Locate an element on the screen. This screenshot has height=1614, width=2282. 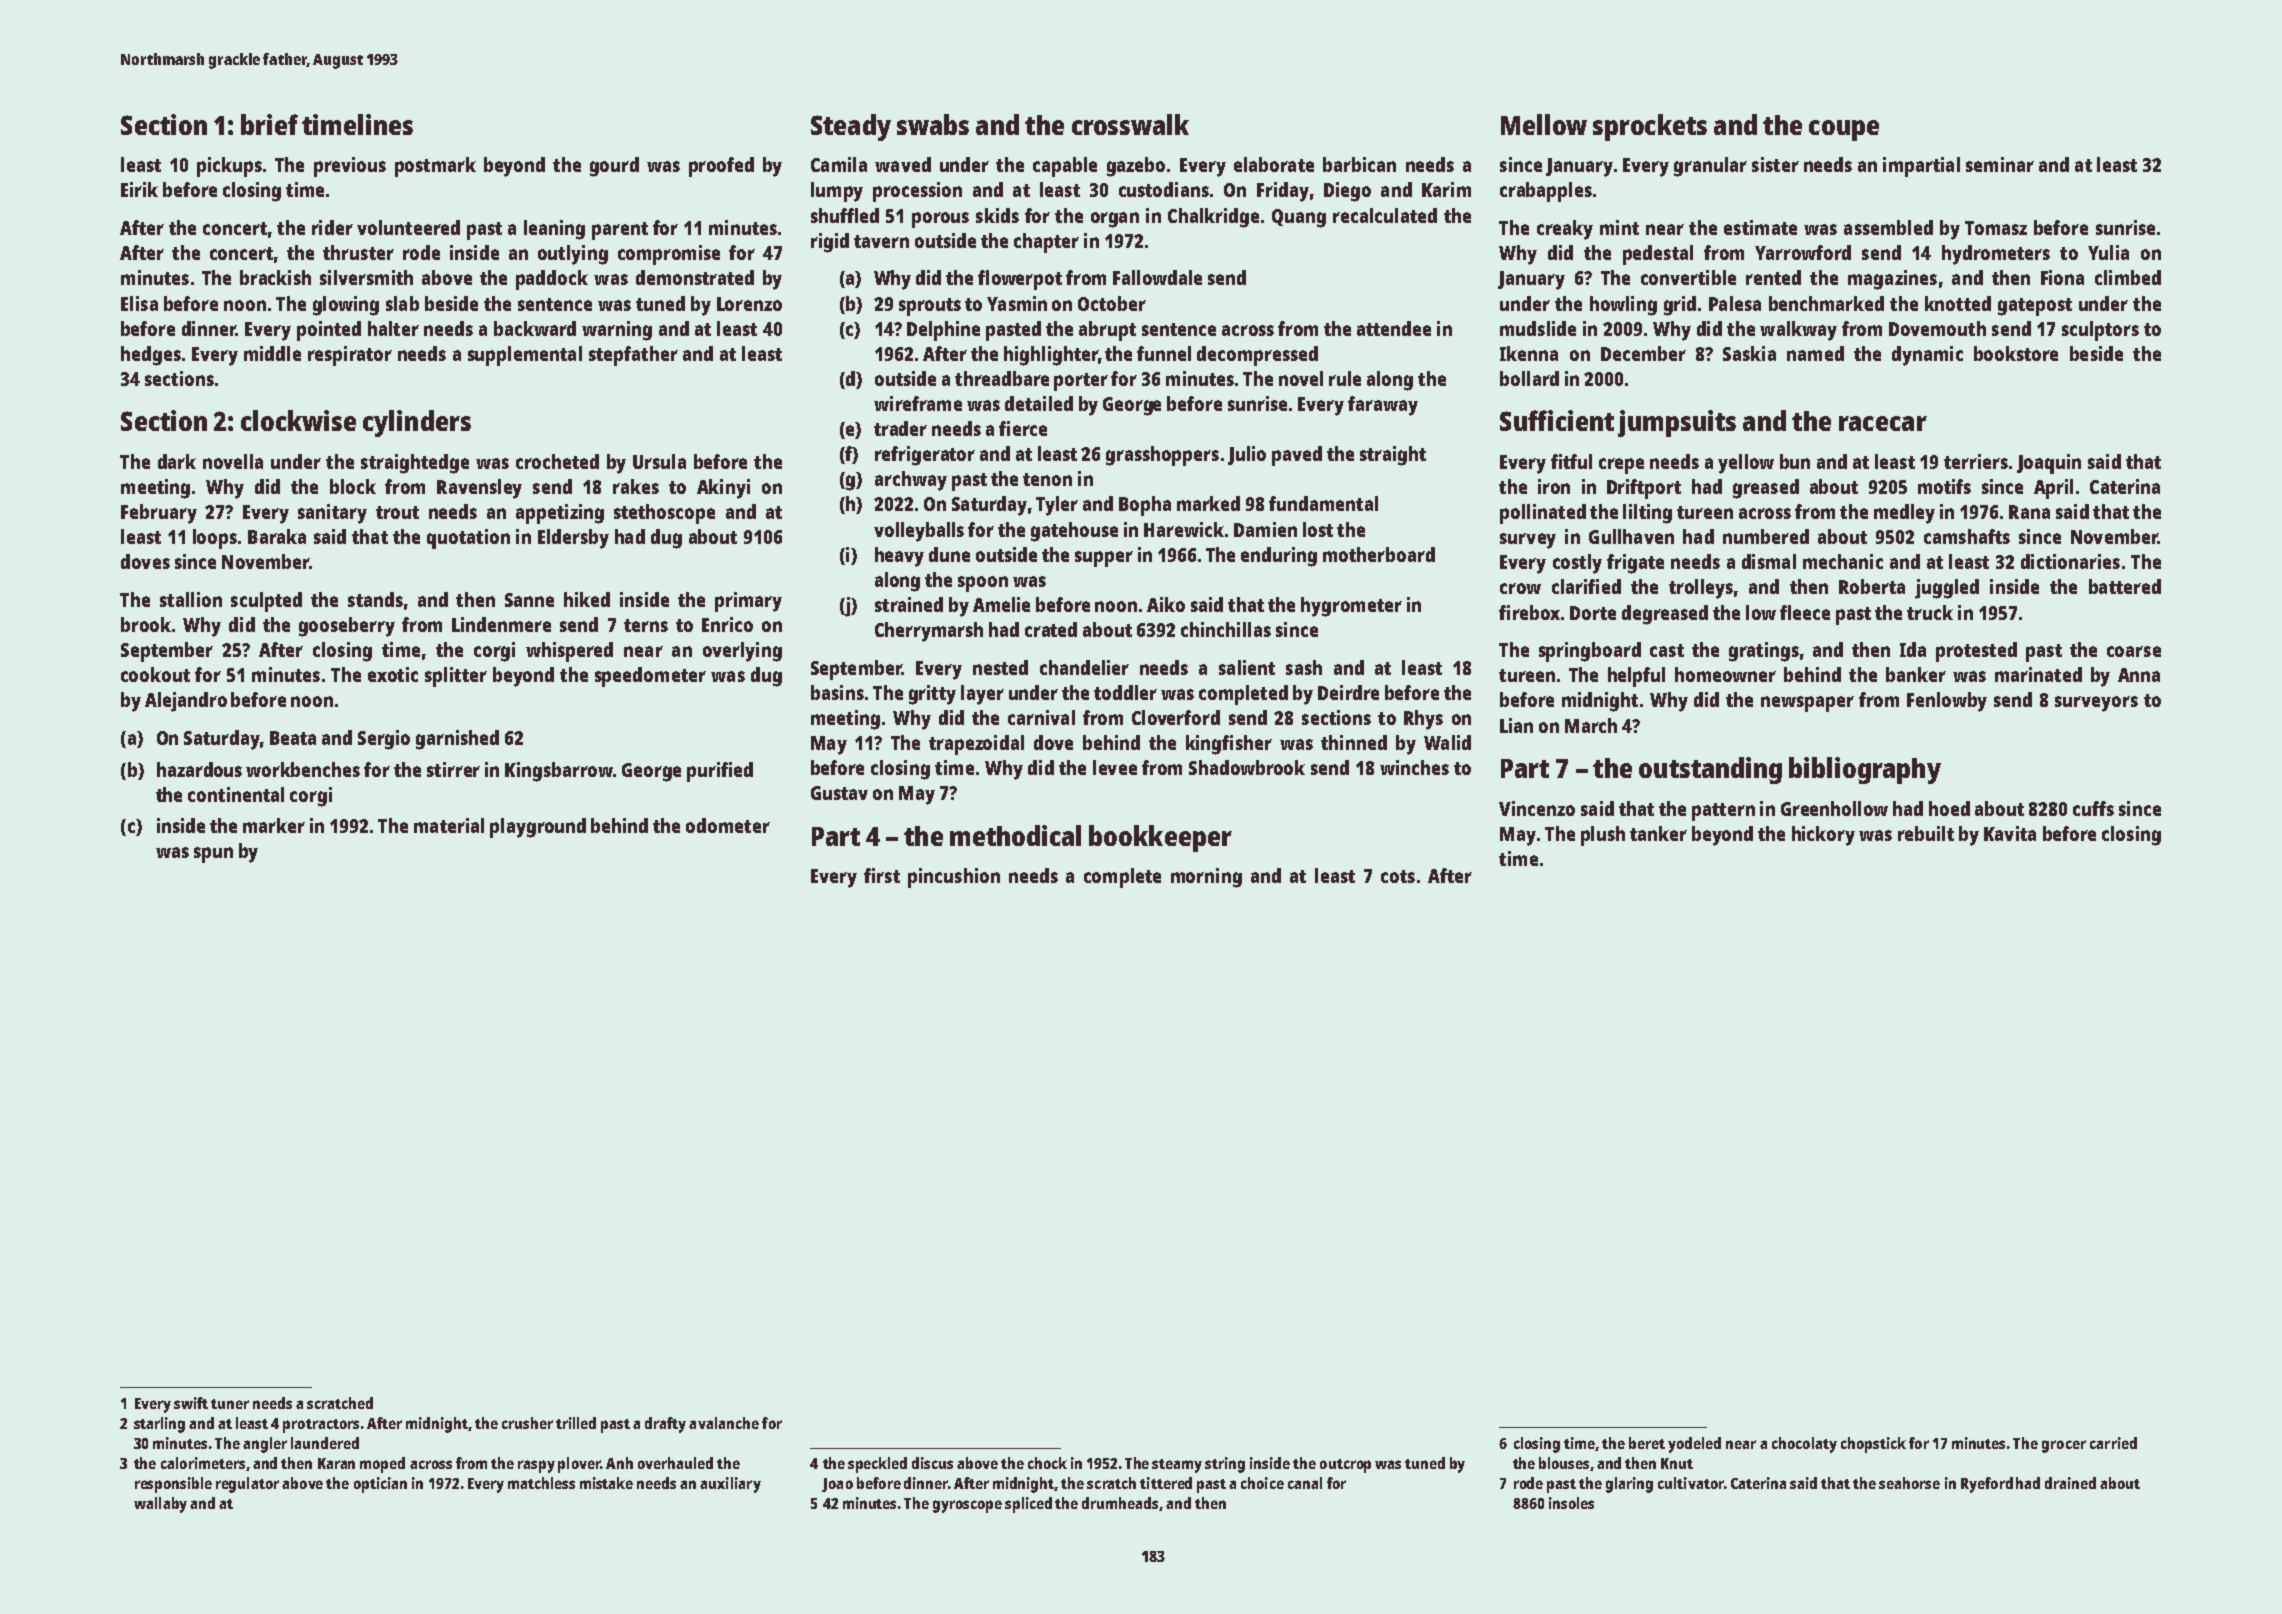
beret is located at coordinates (1647, 1443).
